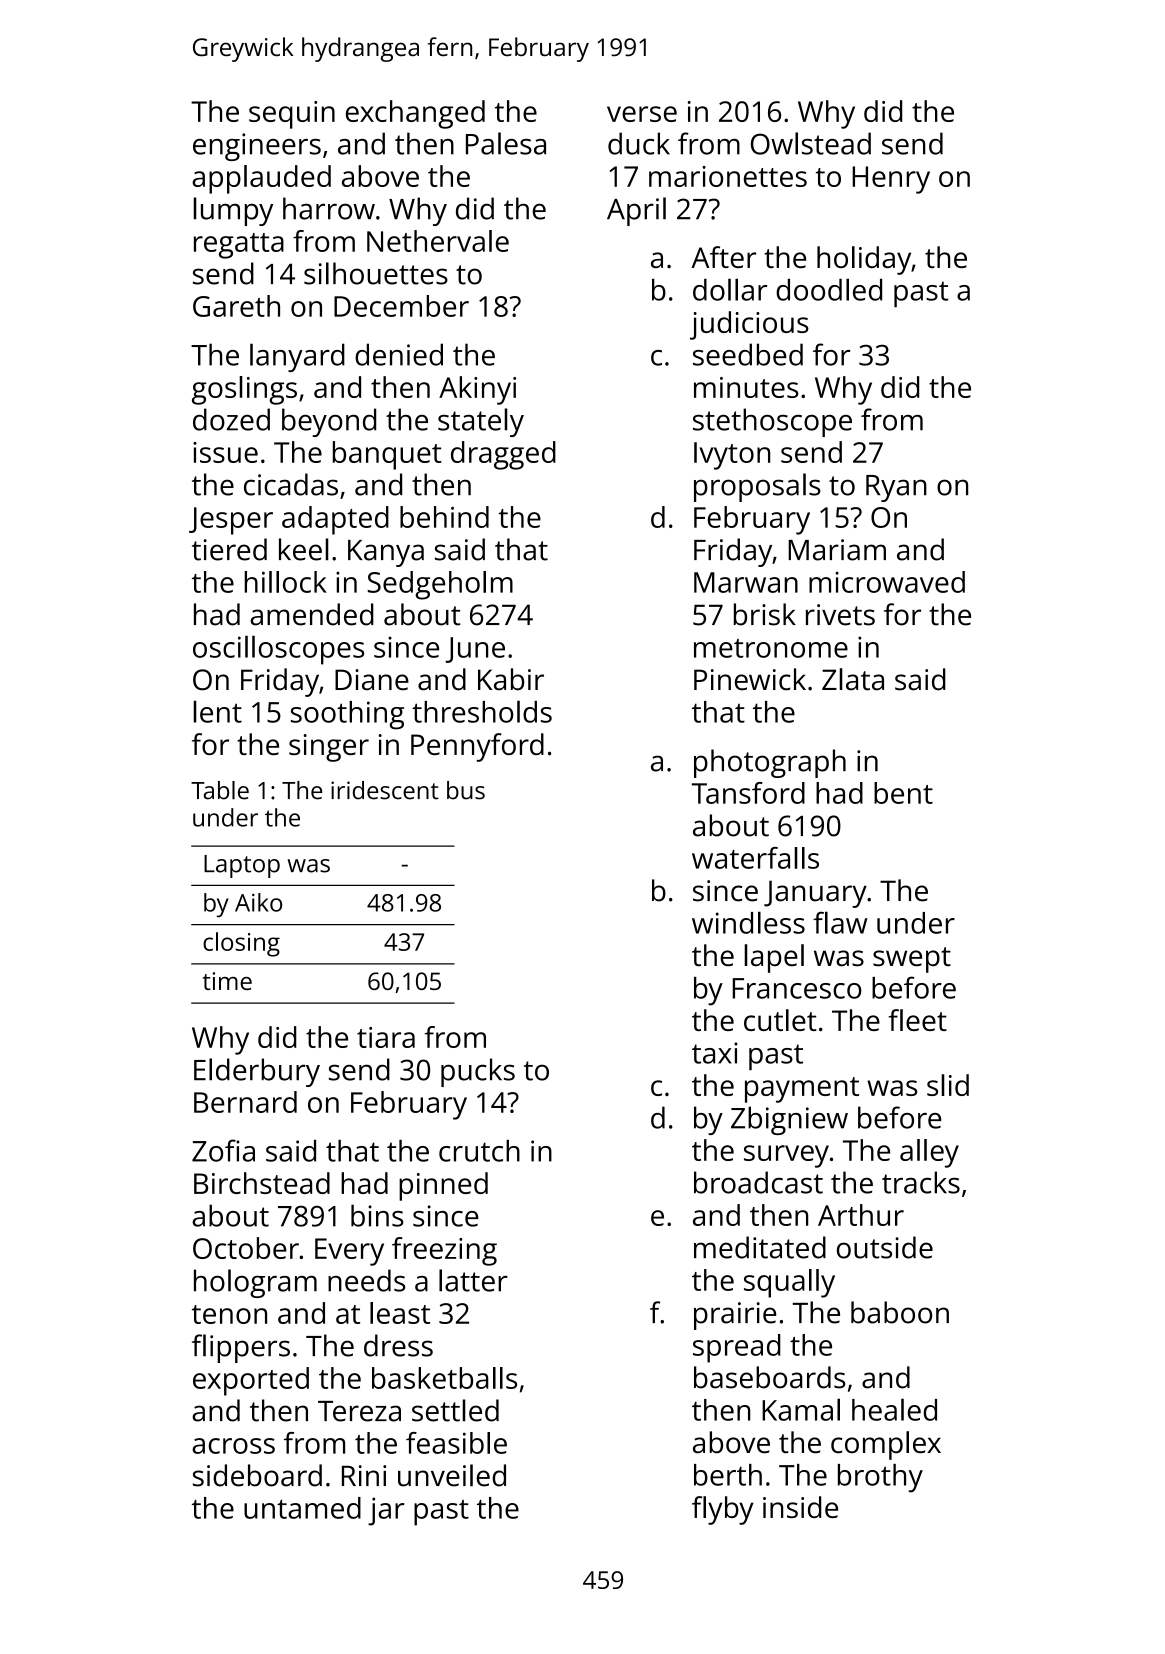  I want to click on Palesa, so click(506, 143).
